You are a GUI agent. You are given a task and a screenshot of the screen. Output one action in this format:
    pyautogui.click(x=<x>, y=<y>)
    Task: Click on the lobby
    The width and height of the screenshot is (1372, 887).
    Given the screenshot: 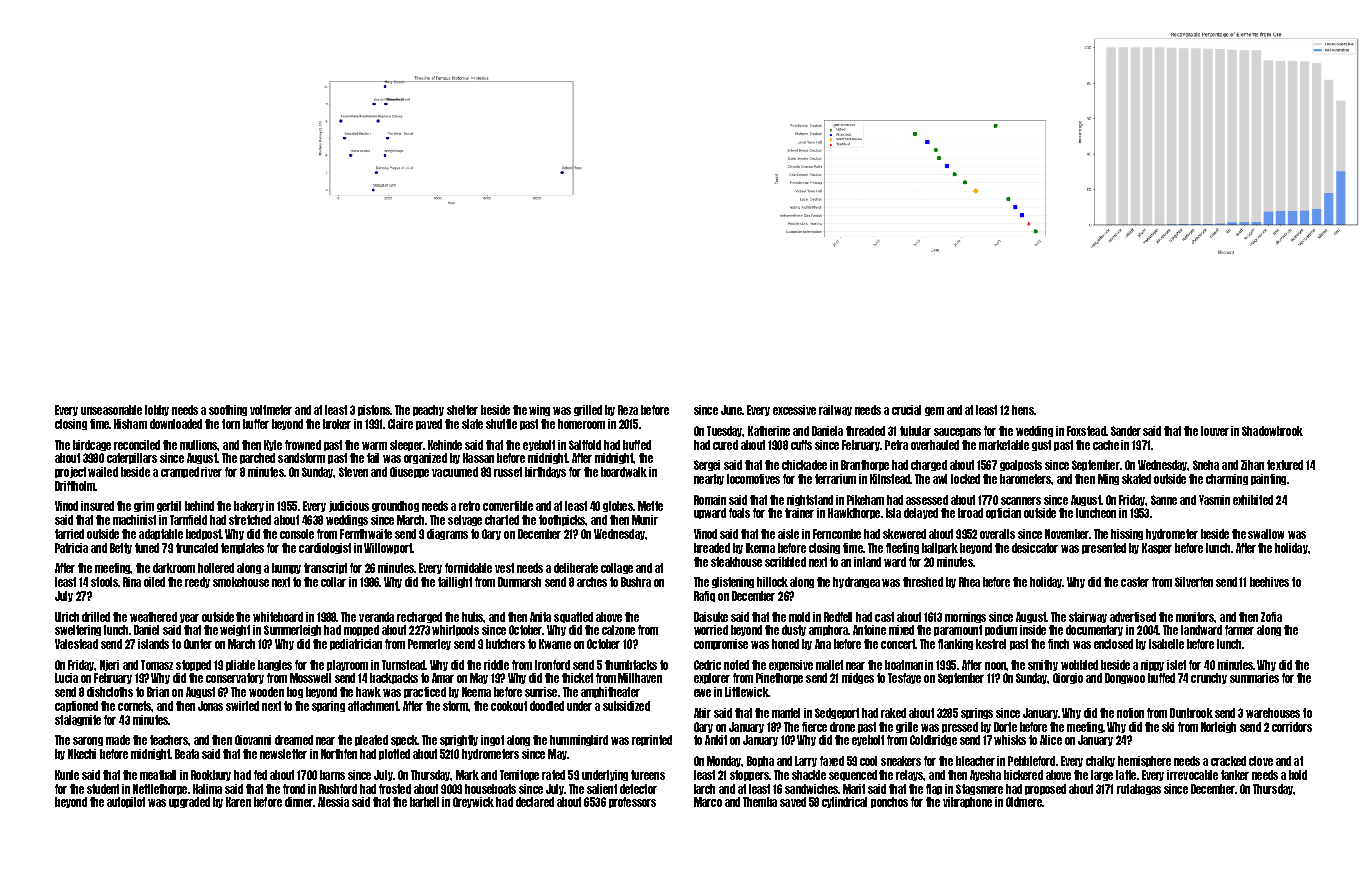 What is the action you would take?
    pyautogui.click(x=157, y=410)
